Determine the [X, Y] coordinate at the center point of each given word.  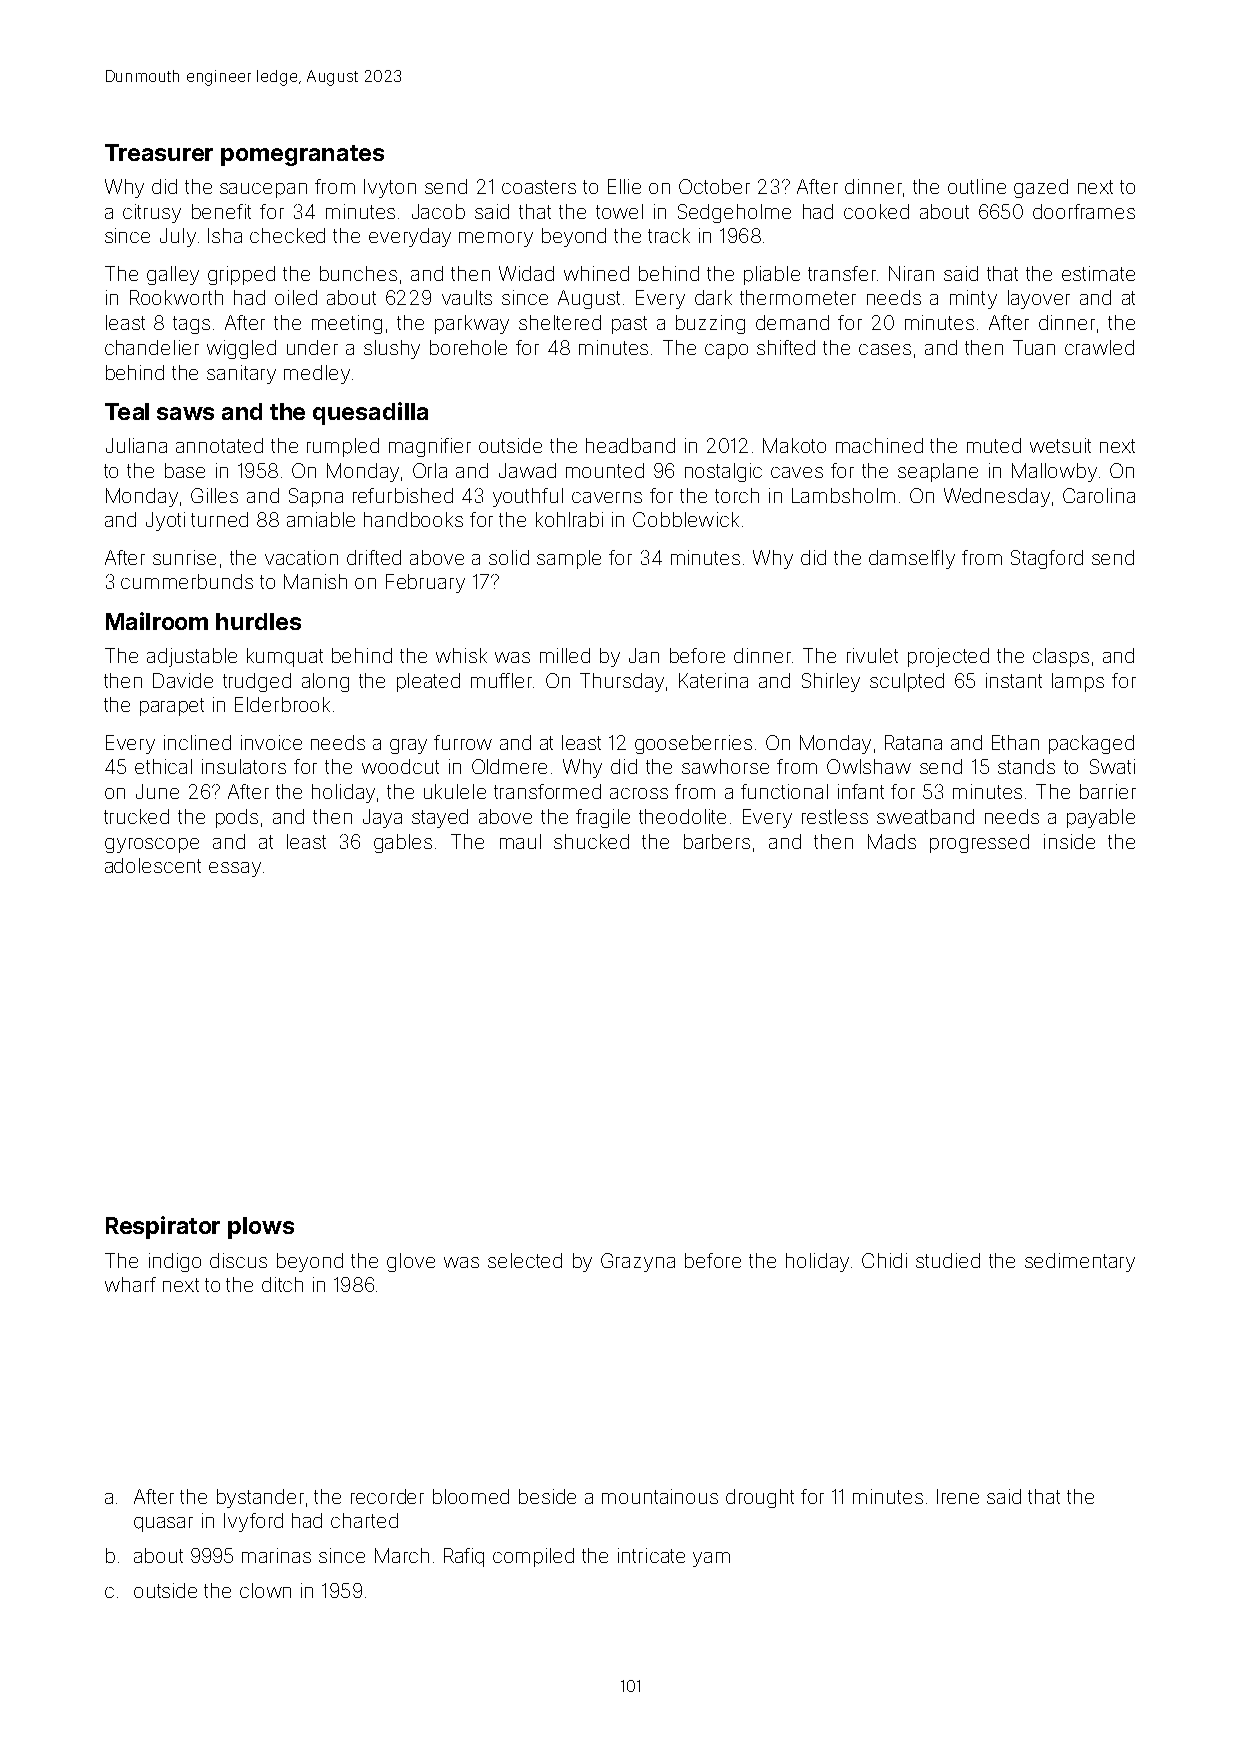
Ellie [624, 186]
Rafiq [464, 1557]
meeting [347, 324]
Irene [958, 1496]
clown [265, 1590]
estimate [1098, 273]
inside [1069, 841]
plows [261, 1228]
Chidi [884, 1260]
